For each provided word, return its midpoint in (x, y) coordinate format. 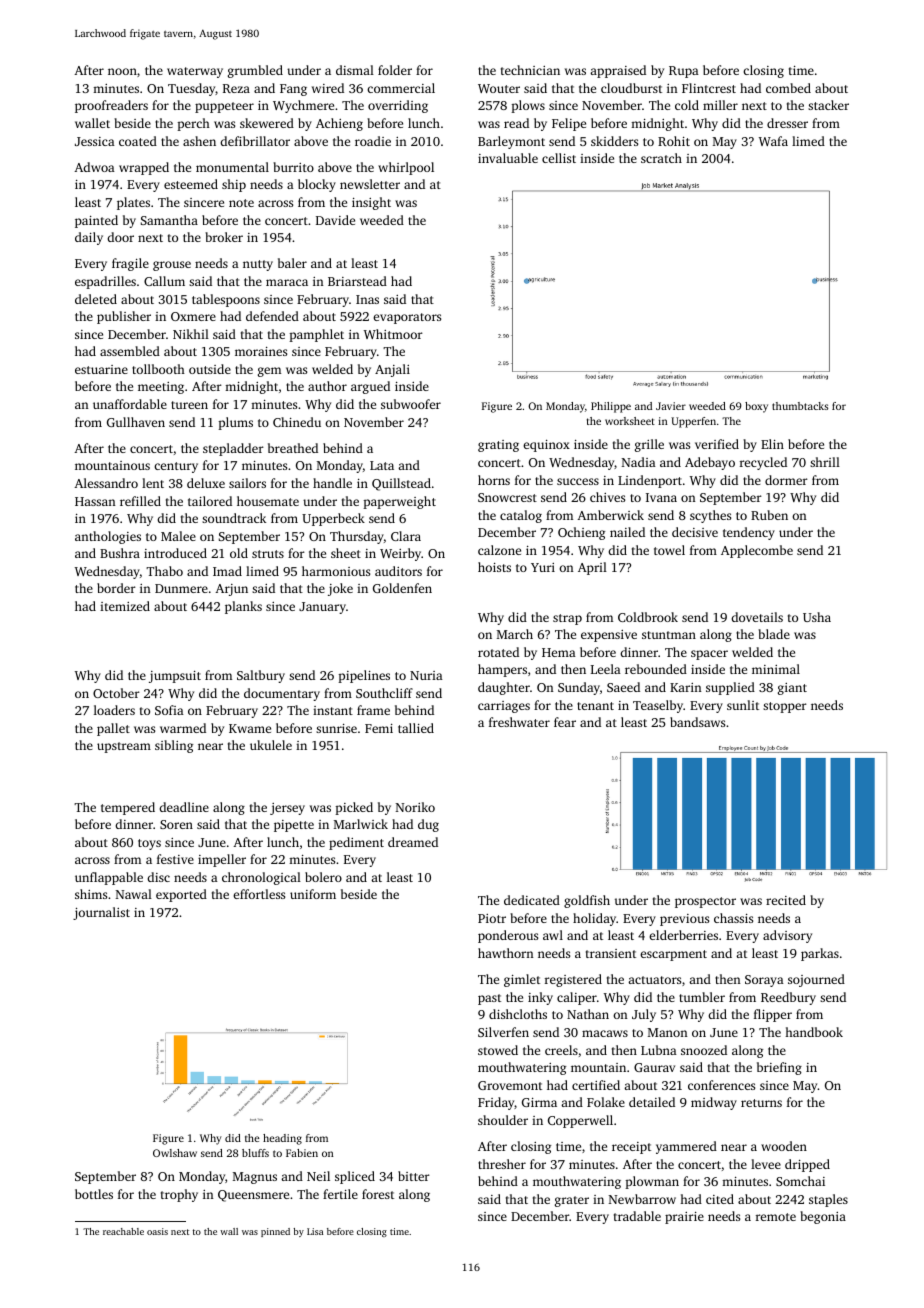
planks (243, 607)
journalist (101, 913)
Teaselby (658, 706)
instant (333, 710)
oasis (157, 1231)
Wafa (773, 141)
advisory (787, 936)
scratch (661, 158)
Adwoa (94, 167)
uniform (313, 894)
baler (292, 263)
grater (572, 1201)
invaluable (508, 158)
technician (530, 70)
